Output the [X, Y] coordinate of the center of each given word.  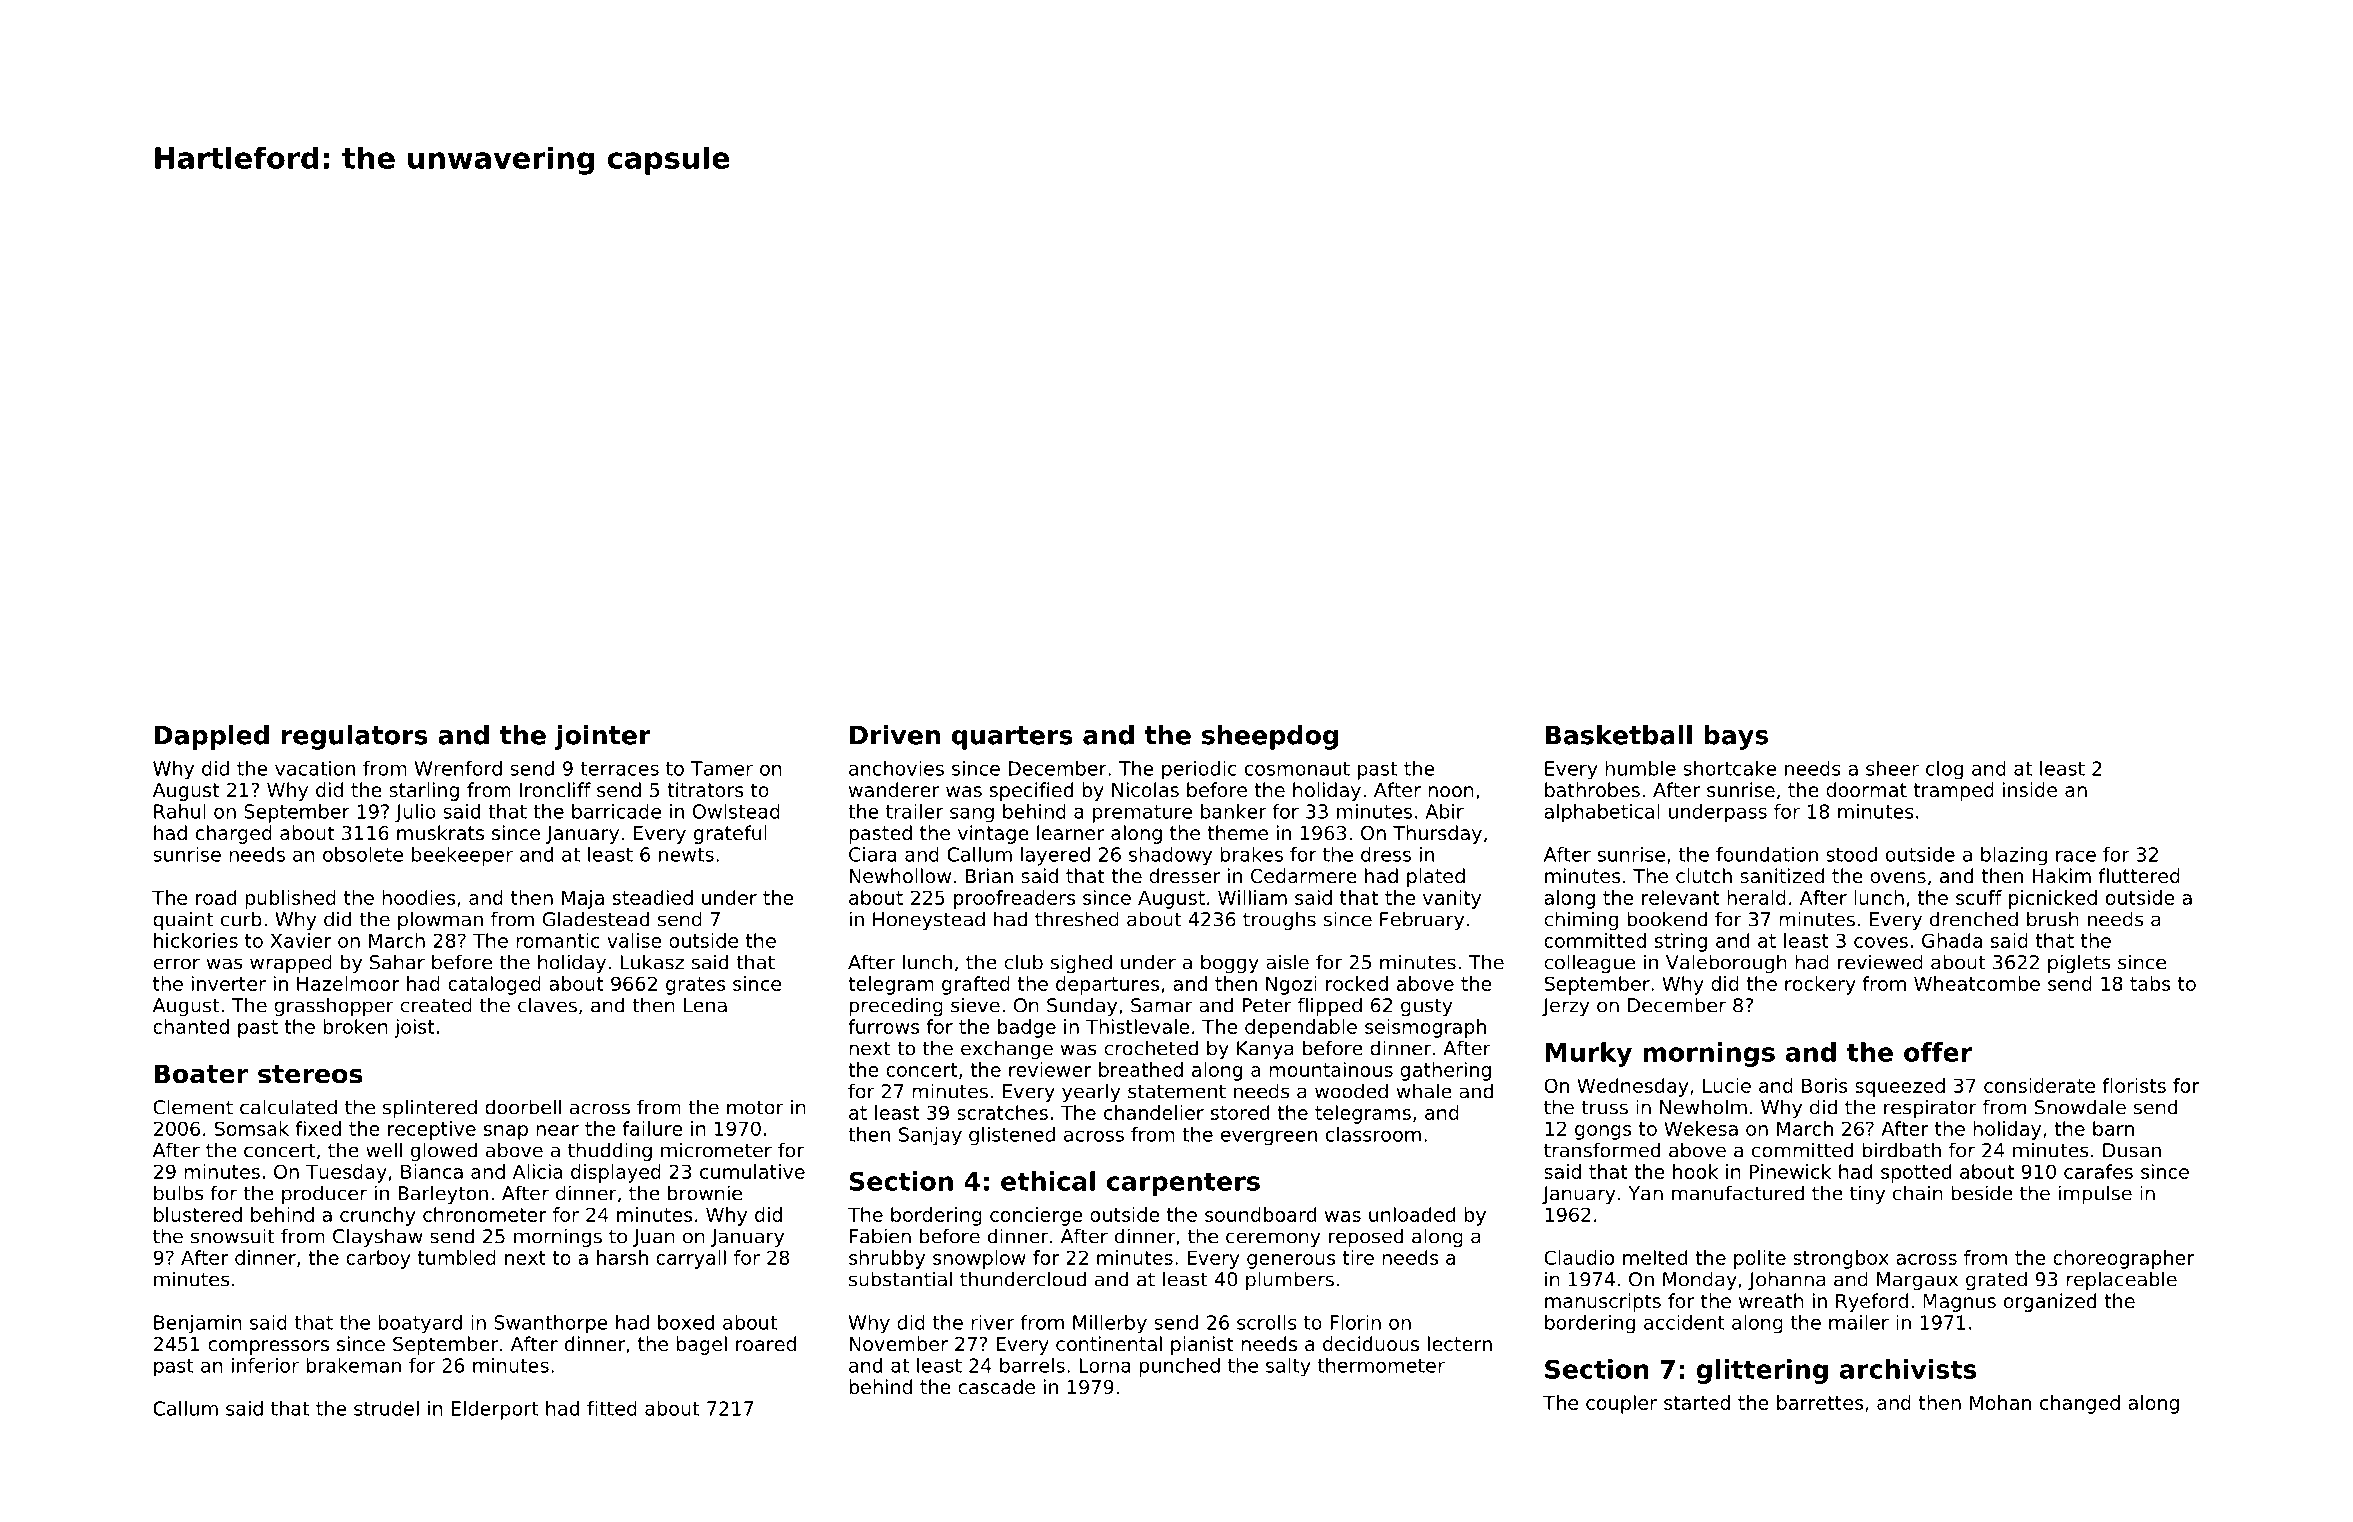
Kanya [1265, 1050]
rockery [1820, 985]
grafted [976, 985]
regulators [355, 737]
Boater [201, 1074]
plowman [440, 921]
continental [1109, 1343]
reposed [1366, 1237]
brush [2053, 919]
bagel [701, 1345]
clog [1944, 770]
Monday [1700, 1280]
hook [1695, 1171]
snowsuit [233, 1236]
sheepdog [1270, 737]
